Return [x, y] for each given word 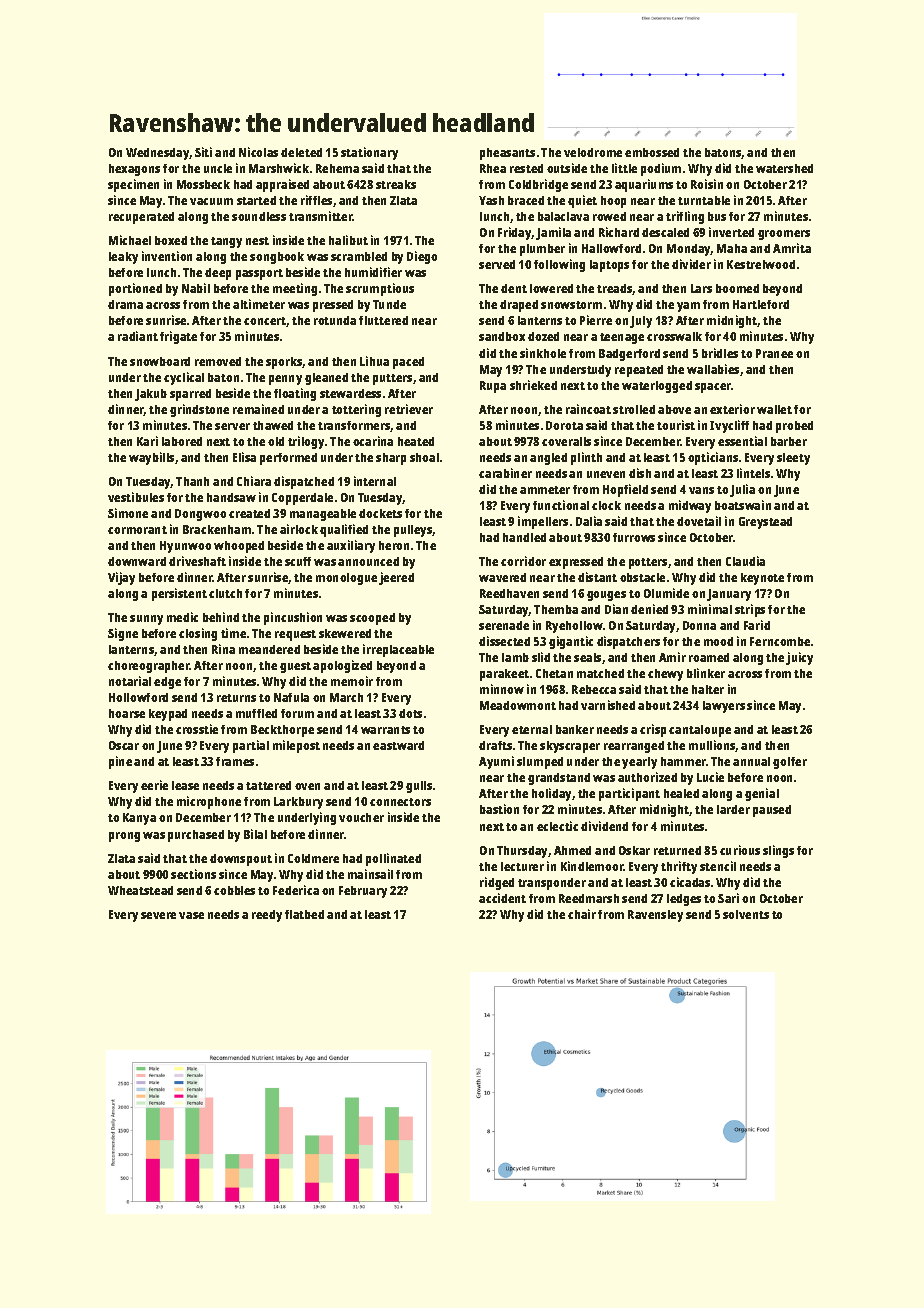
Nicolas [258, 152]
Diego [422, 257]
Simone [128, 513]
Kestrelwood [761, 264]
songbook [277, 258]
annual [751, 761]
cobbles [234, 890]
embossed [652, 152]
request [295, 635]
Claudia [745, 561]
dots [410, 713]
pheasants [507, 154]
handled [524, 537]
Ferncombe [780, 641]
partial [251, 746]
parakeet [504, 675]
